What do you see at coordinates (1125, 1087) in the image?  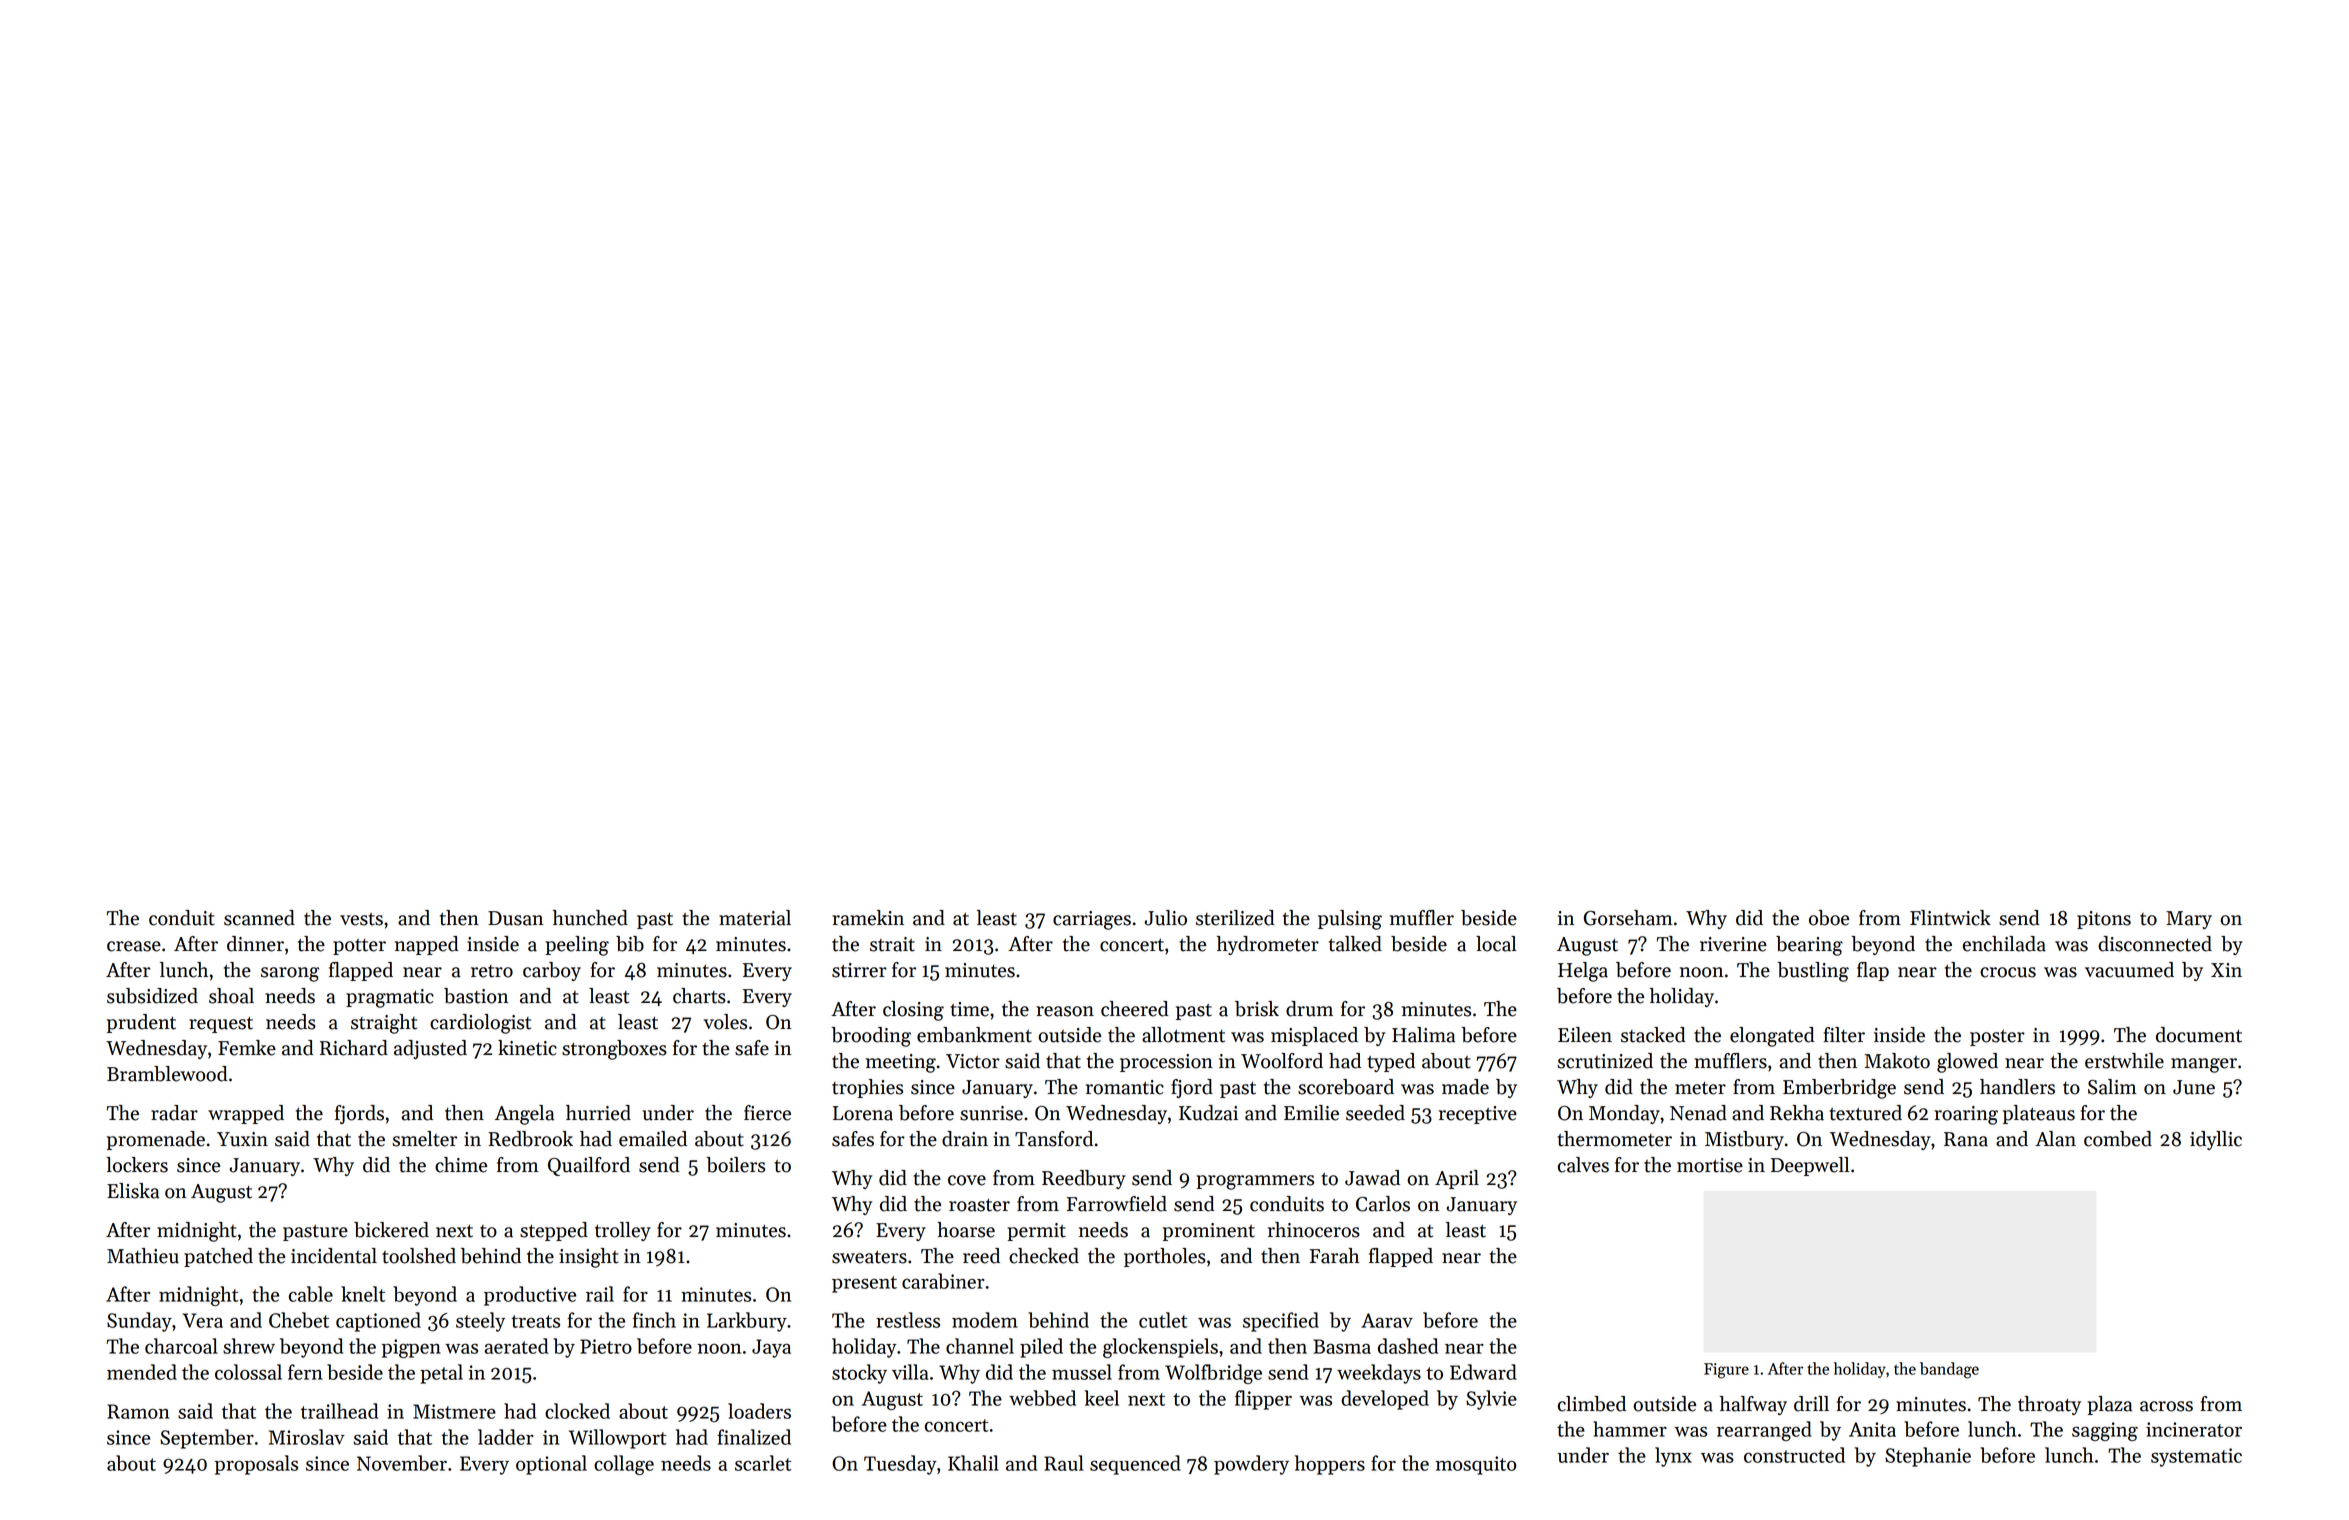 I see `romantic` at bounding box center [1125, 1087].
